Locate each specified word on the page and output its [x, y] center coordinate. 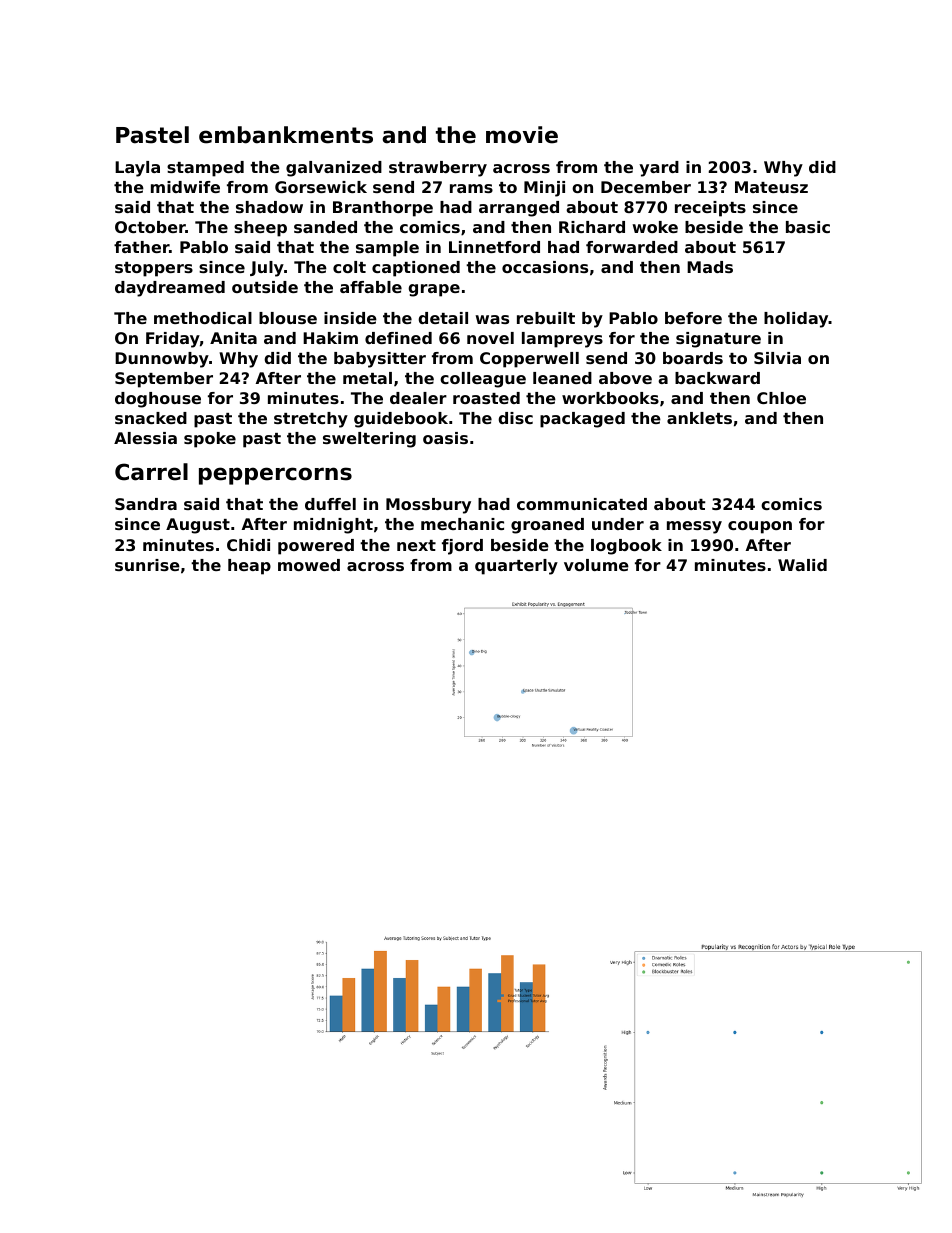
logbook [626, 547]
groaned [547, 526]
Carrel [151, 472]
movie [522, 135]
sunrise [147, 565]
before [693, 318]
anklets [699, 418]
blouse [288, 318]
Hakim [330, 338]
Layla [137, 169]
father [141, 247]
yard [659, 169]
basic [808, 227]
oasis [445, 438]
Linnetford [494, 247]
